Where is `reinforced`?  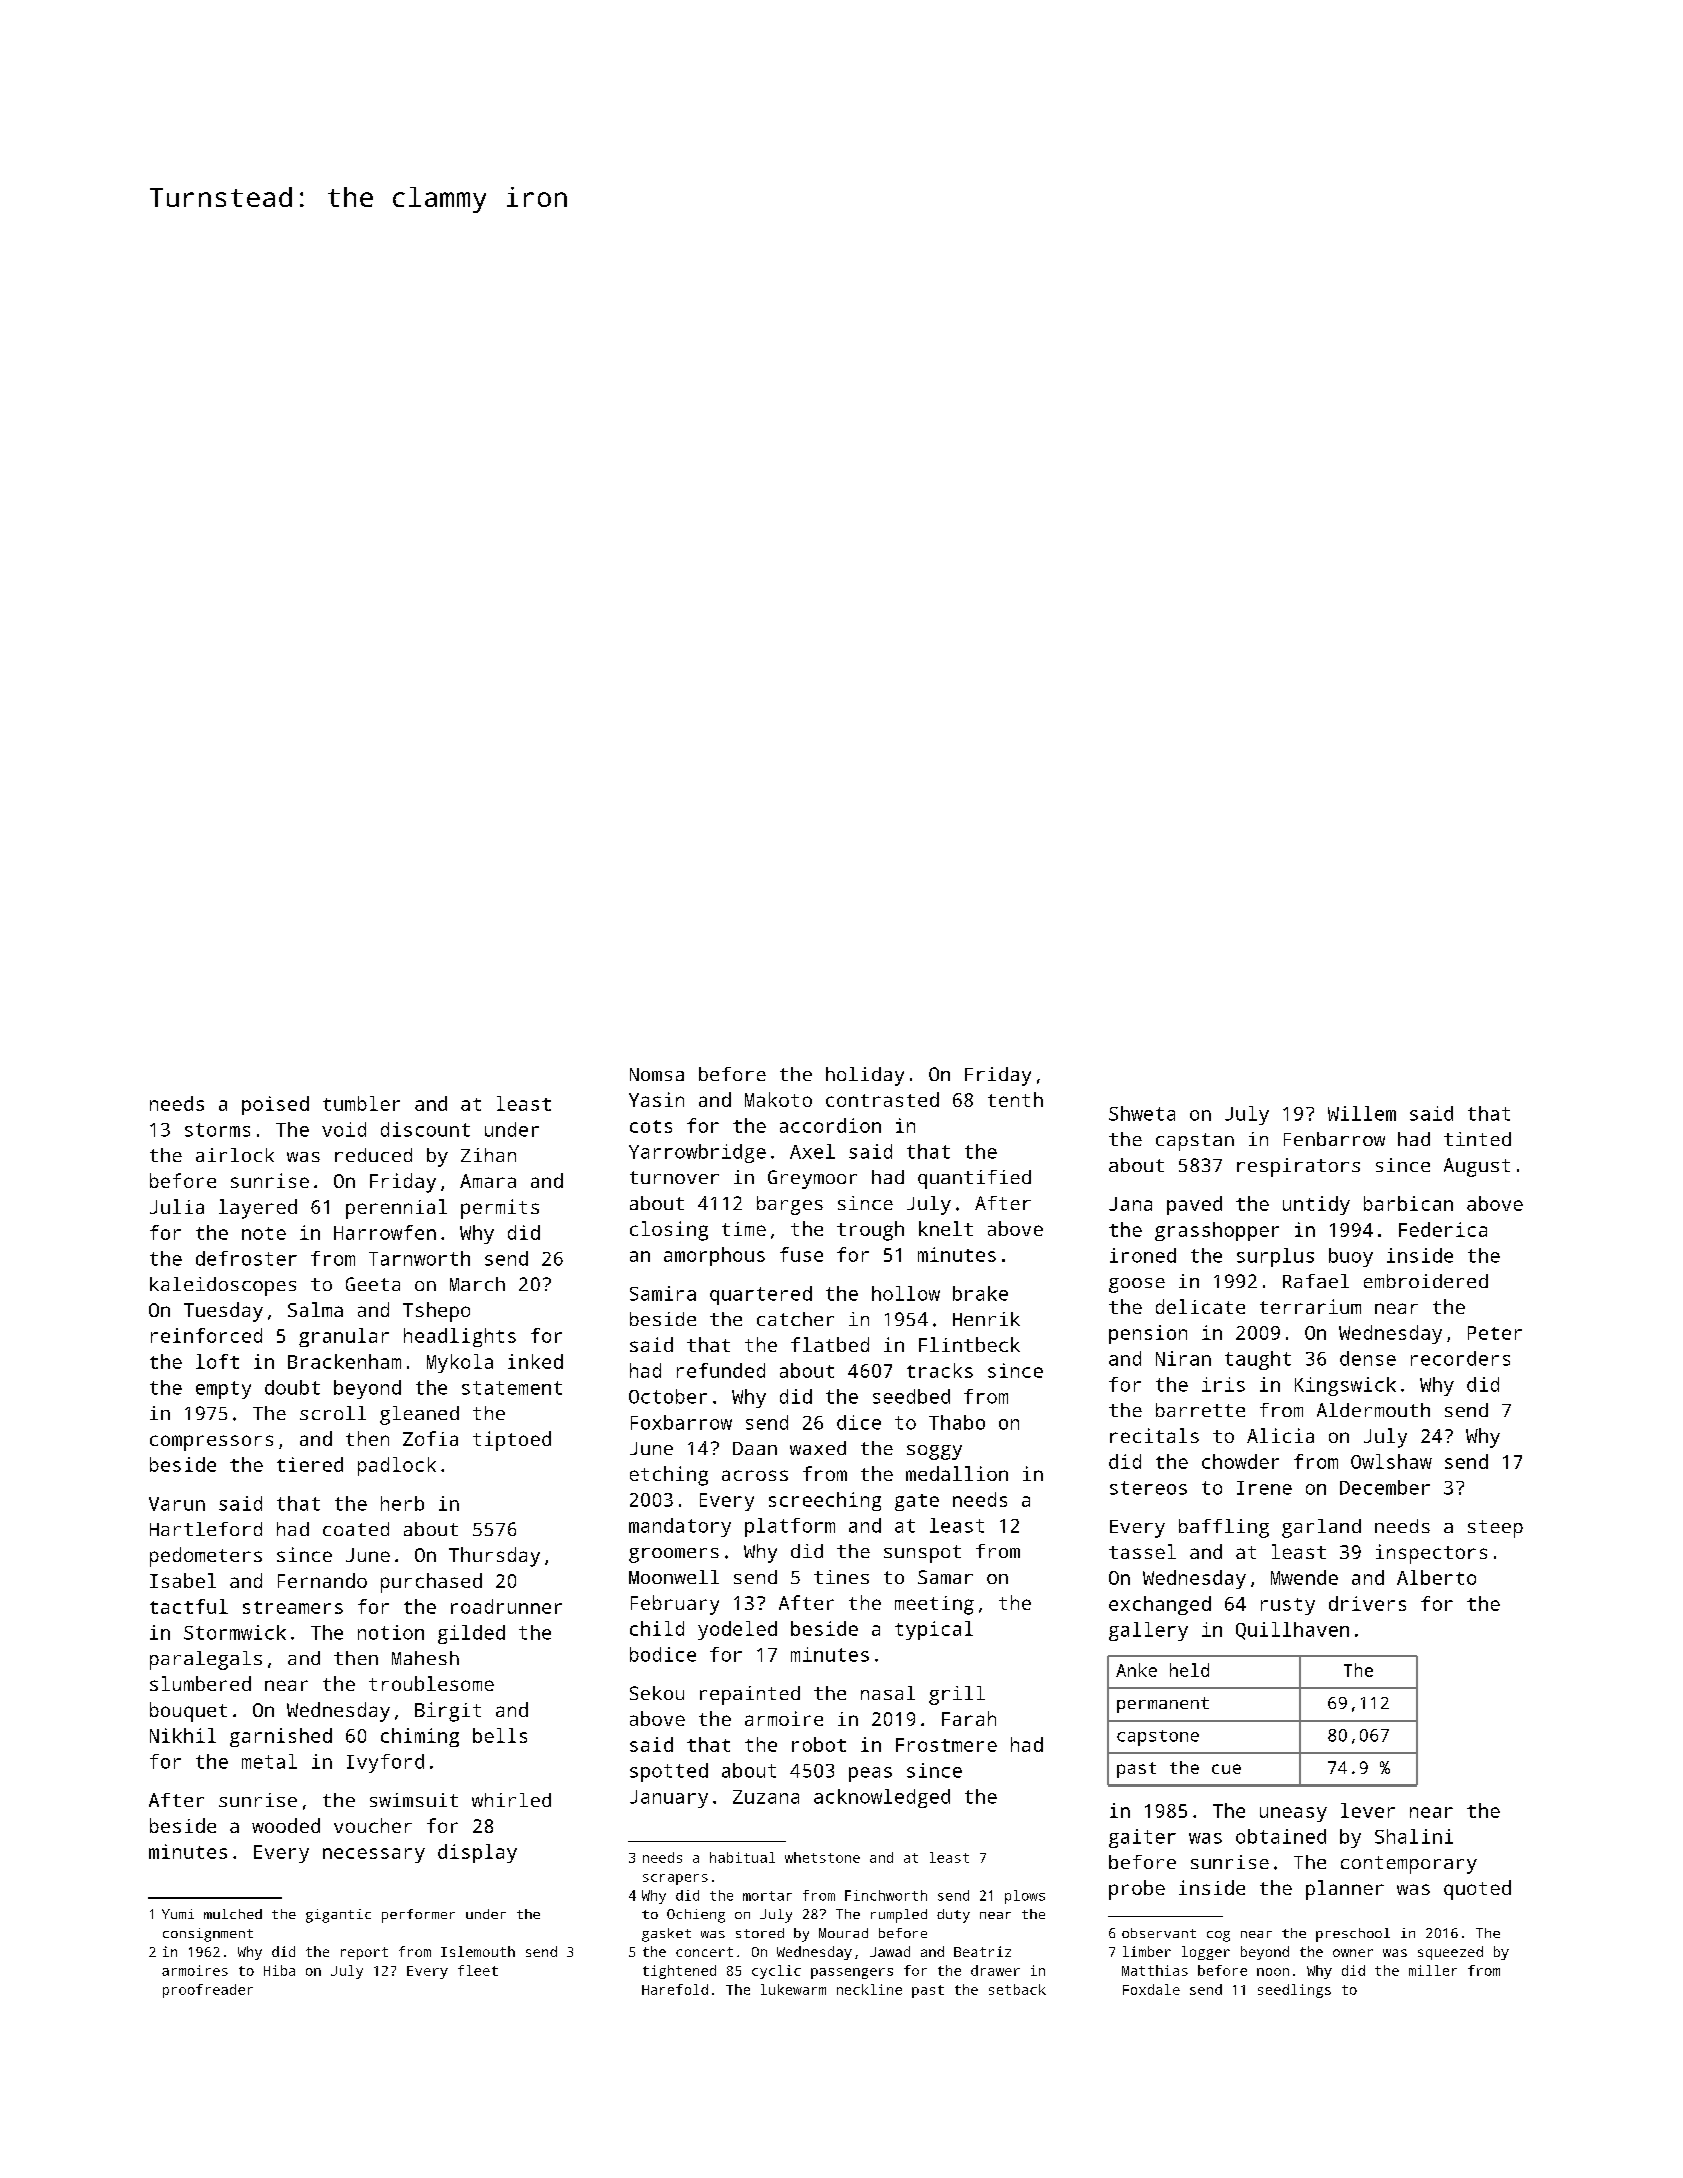 reinforced is located at coordinates (206, 1335).
